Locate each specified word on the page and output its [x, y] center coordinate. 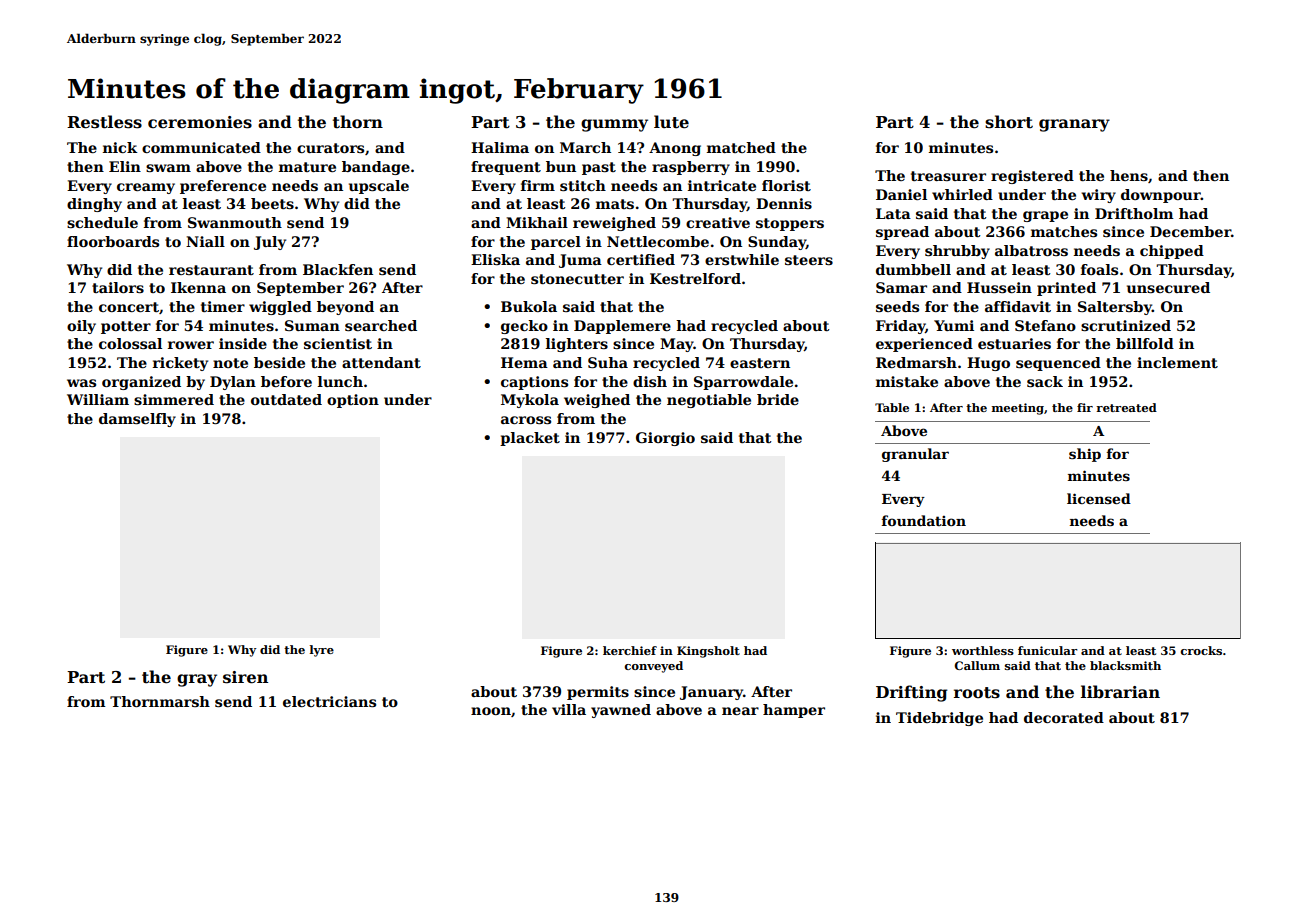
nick [120, 147]
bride [778, 399]
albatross [1031, 250]
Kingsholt [708, 652]
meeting [1018, 409]
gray [197, 680]
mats [615, 204]
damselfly [137, 420]
